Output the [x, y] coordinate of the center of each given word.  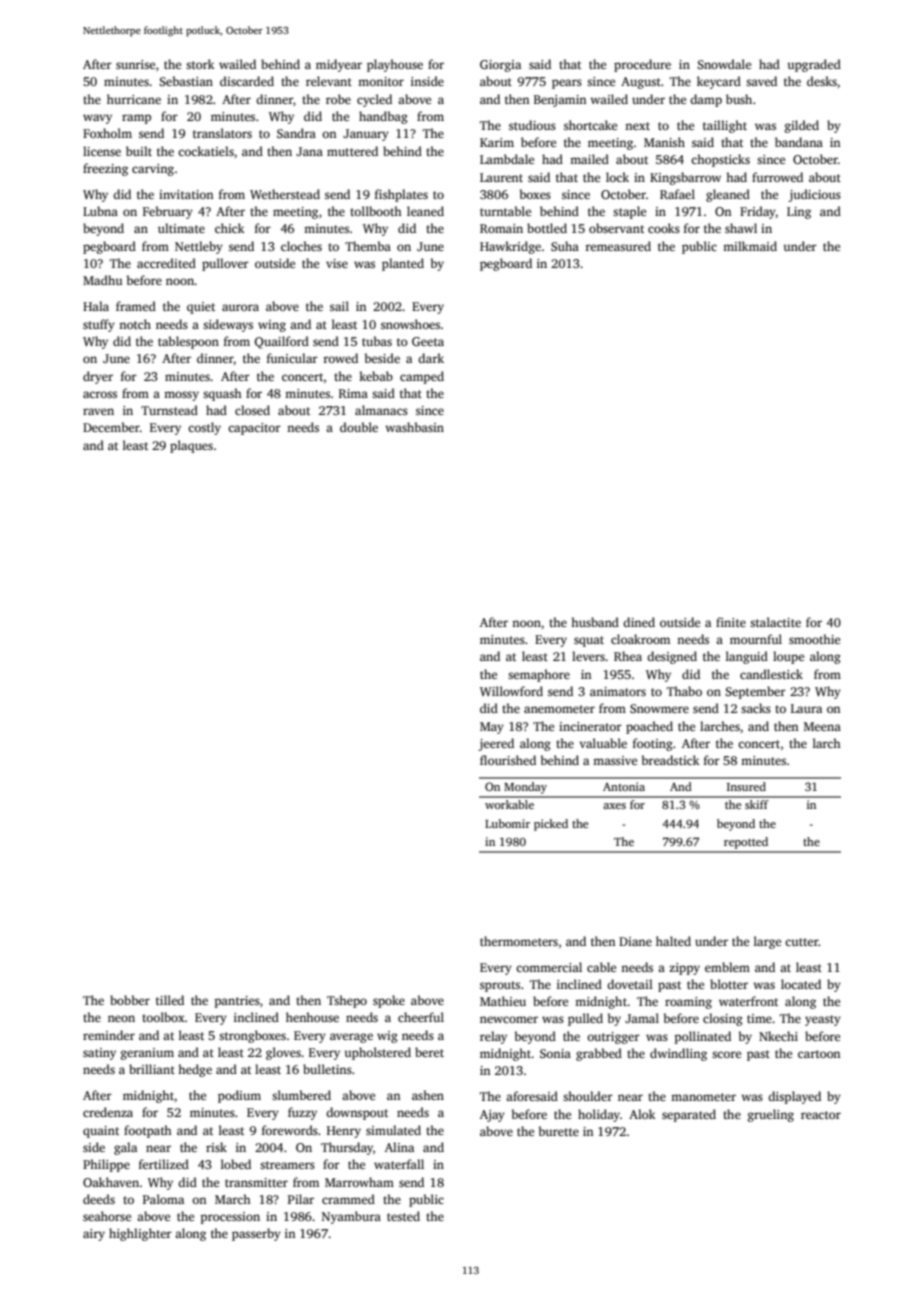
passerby [256, 1234]
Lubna [100, 211]
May [492, 728]
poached [649, 727]
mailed [589, 159]
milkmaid [750, 246]
